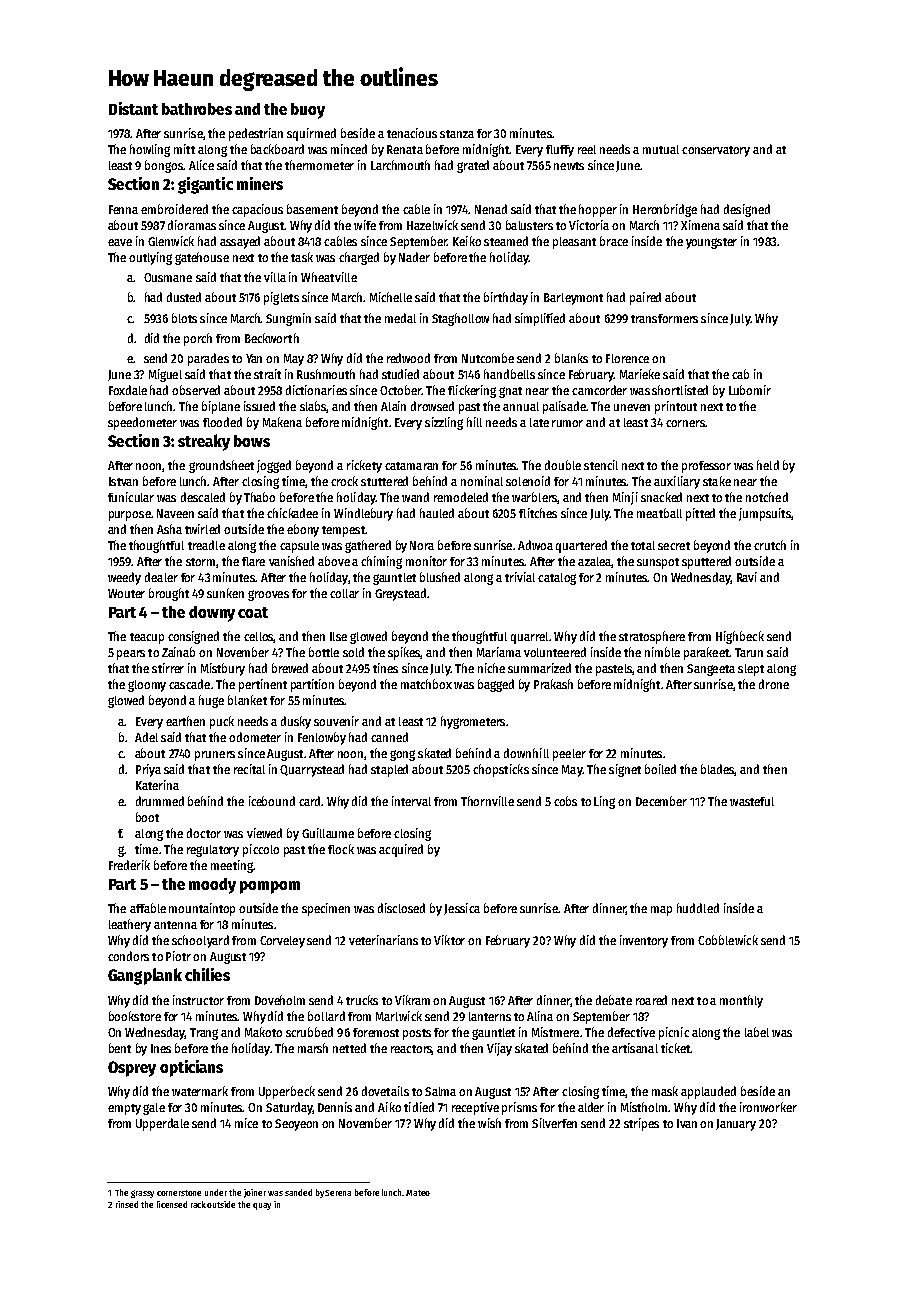 The image size is (908, 1316). What do you see at coordinates (747, 210) in the page?
I see `designed` at bounding box center [747, 210].
